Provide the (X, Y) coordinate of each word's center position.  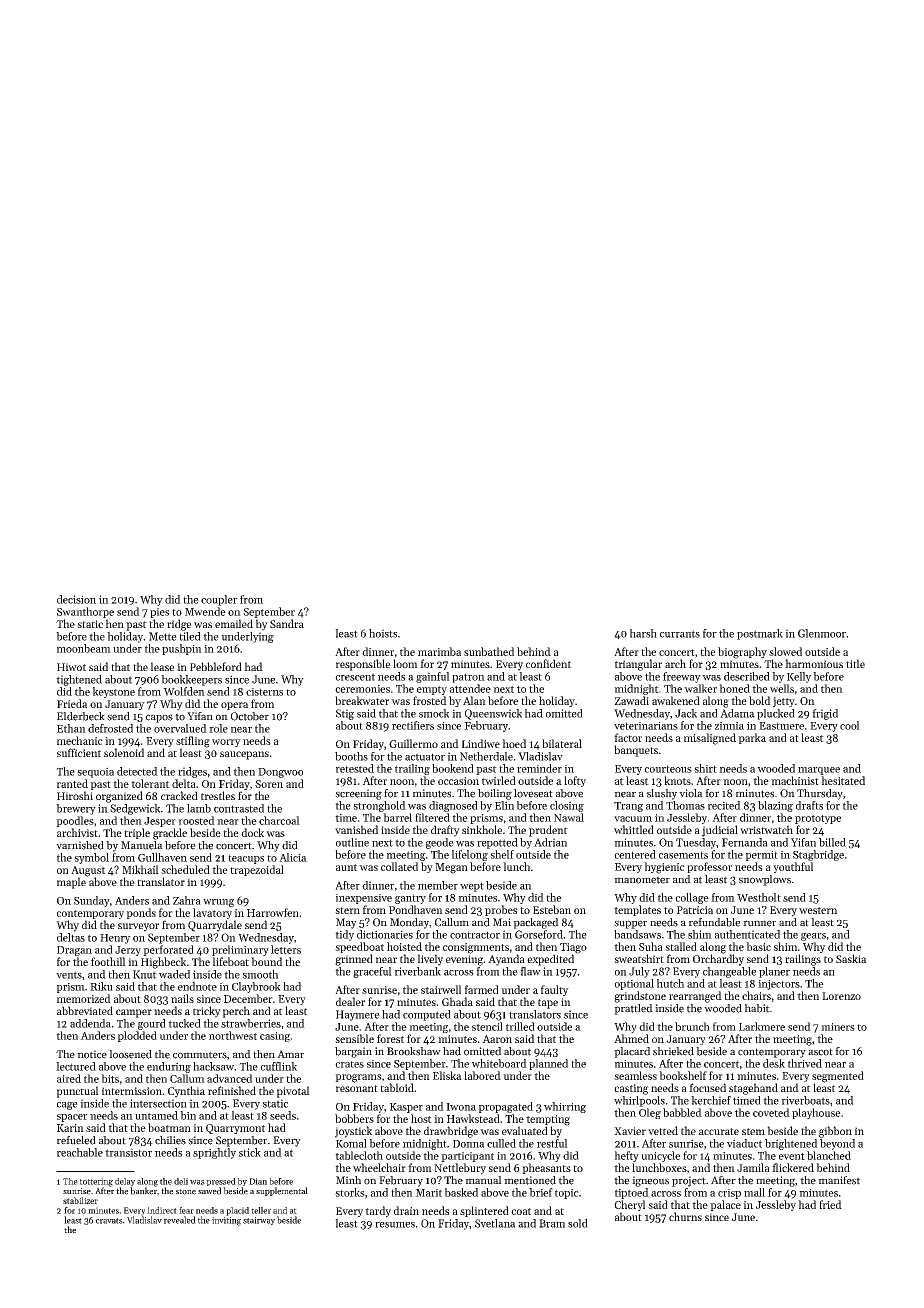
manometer (642, 880)
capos (159, 718)
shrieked (673, 1051)
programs (358, 1078)
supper (630, 924)
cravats (109, 1221)
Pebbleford (216, 666)
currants (680, 634)
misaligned (710, 739)
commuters (200, 1055)
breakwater (362, 700)
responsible (363, 665)
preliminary (240, 950)
